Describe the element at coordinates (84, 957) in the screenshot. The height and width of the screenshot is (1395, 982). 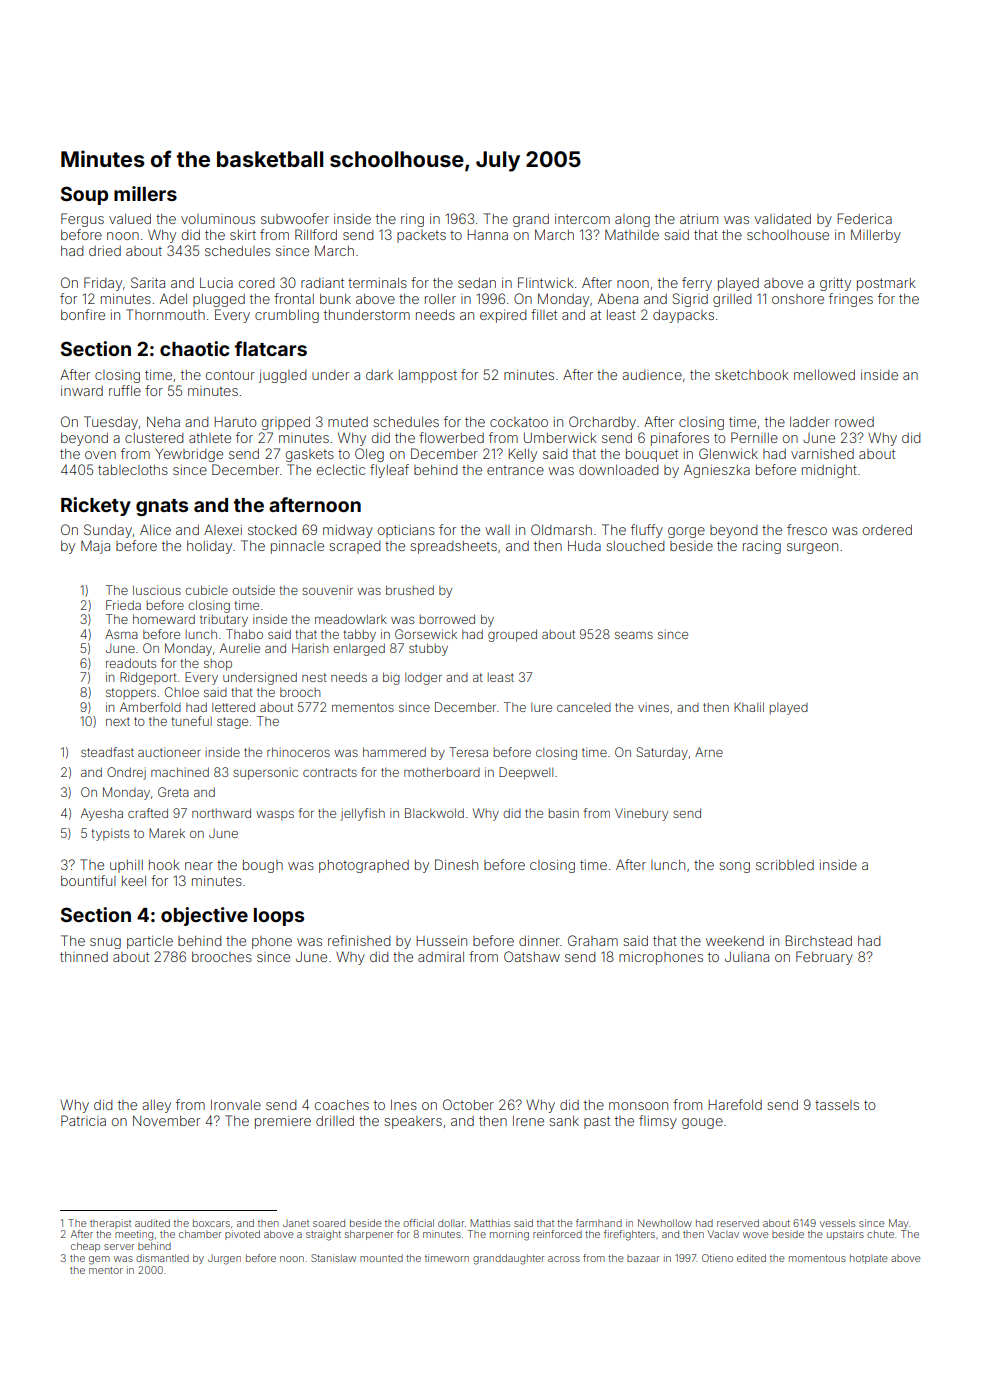
I see `thinned` at that location.
